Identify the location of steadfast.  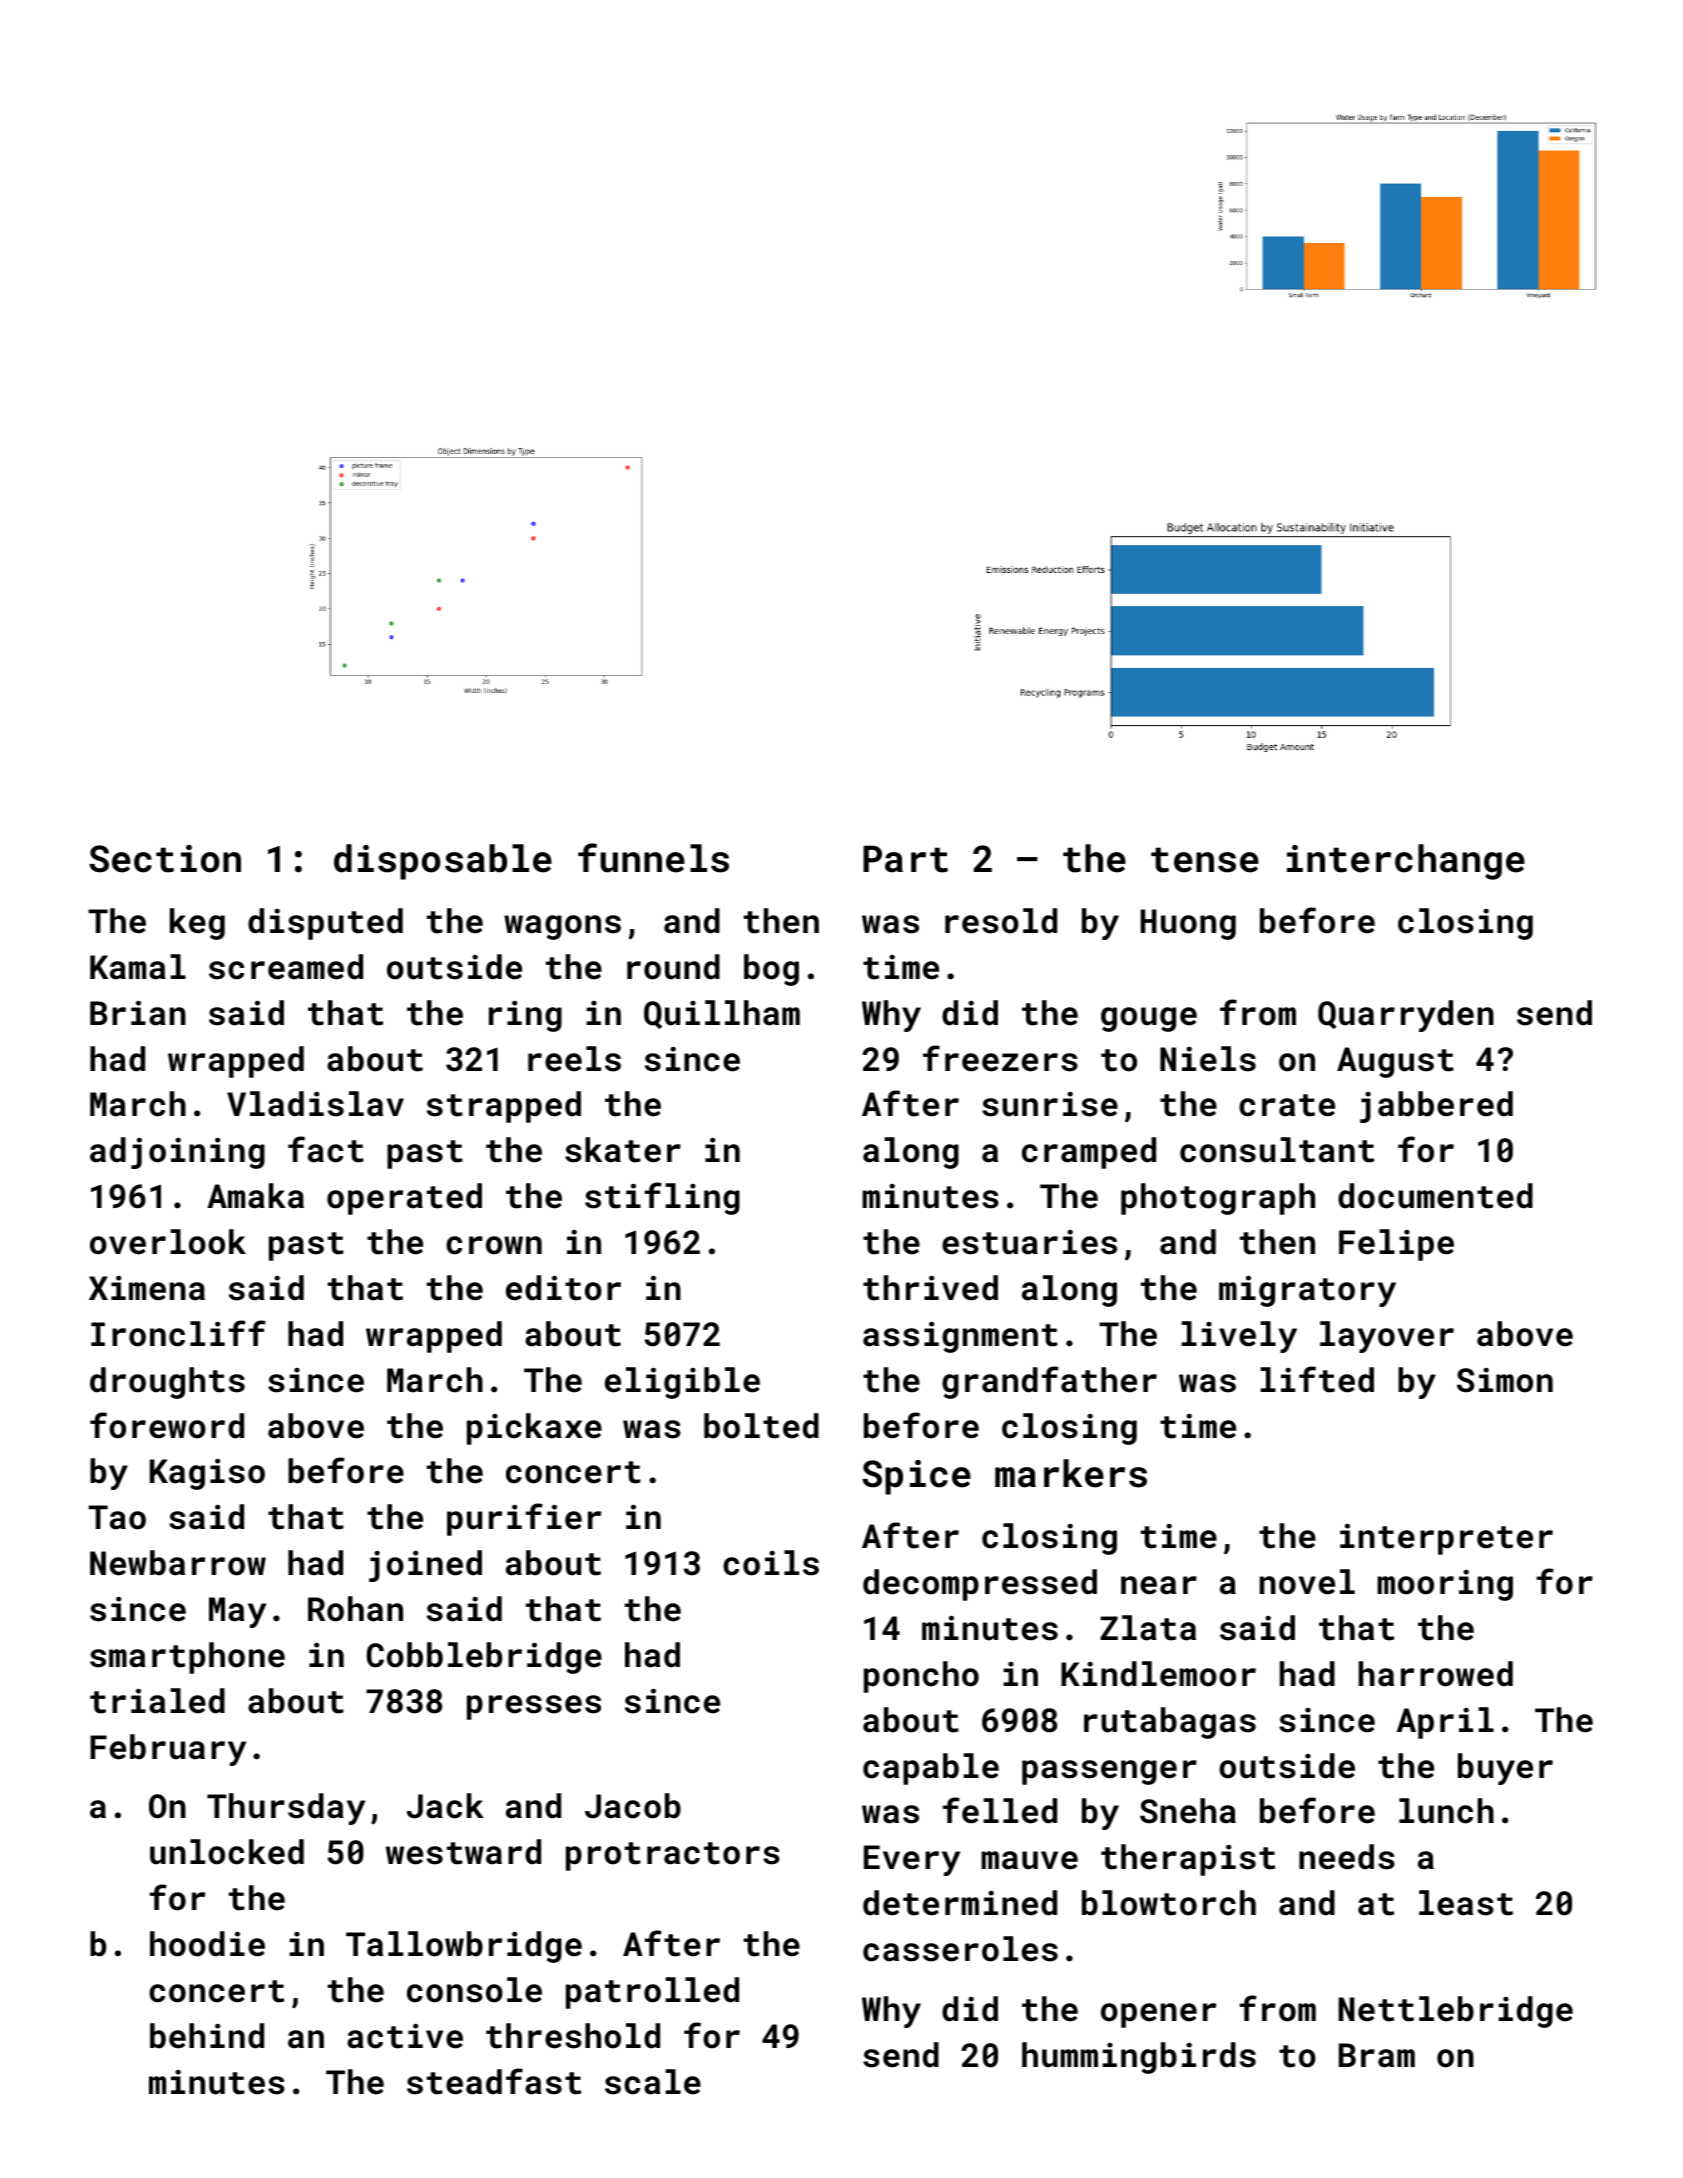
(494, 2081).
